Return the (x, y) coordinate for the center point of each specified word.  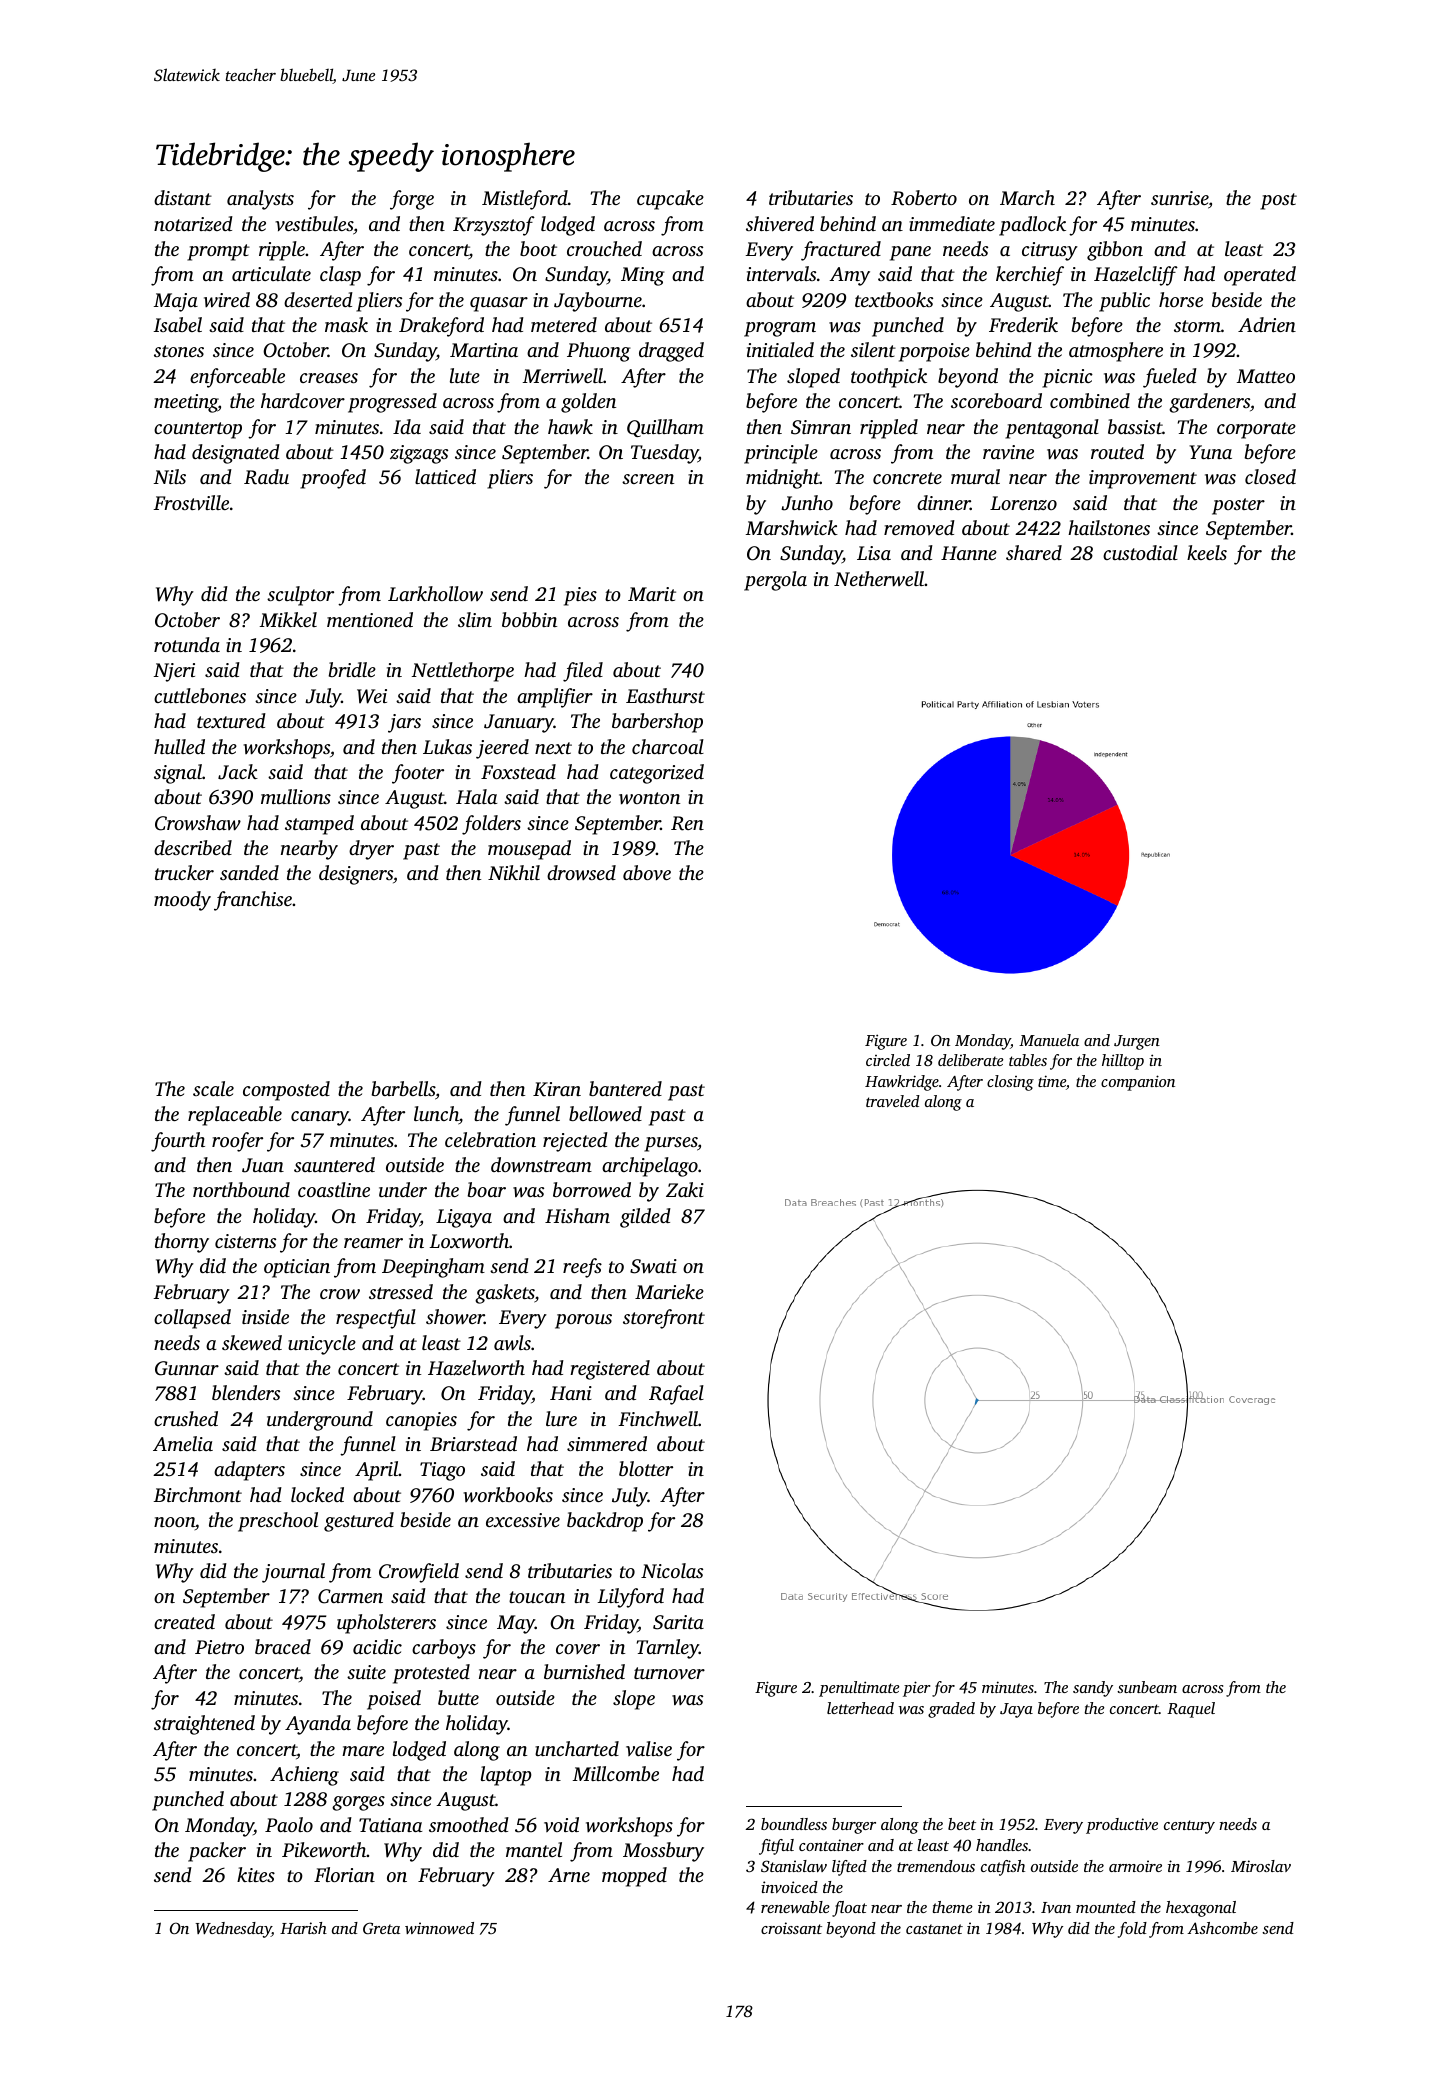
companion (1138, 1083)
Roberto (924, 198)
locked (317, 1494)
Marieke (669, 1291)
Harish (303, 1928)
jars (404, 723)
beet (962, 1824)
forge (412, 200)
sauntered (334, 1164)
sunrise (1179, 198)
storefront (664, 1319)
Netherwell (879, 579)
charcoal (668, 746)
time (1052, 1081)
